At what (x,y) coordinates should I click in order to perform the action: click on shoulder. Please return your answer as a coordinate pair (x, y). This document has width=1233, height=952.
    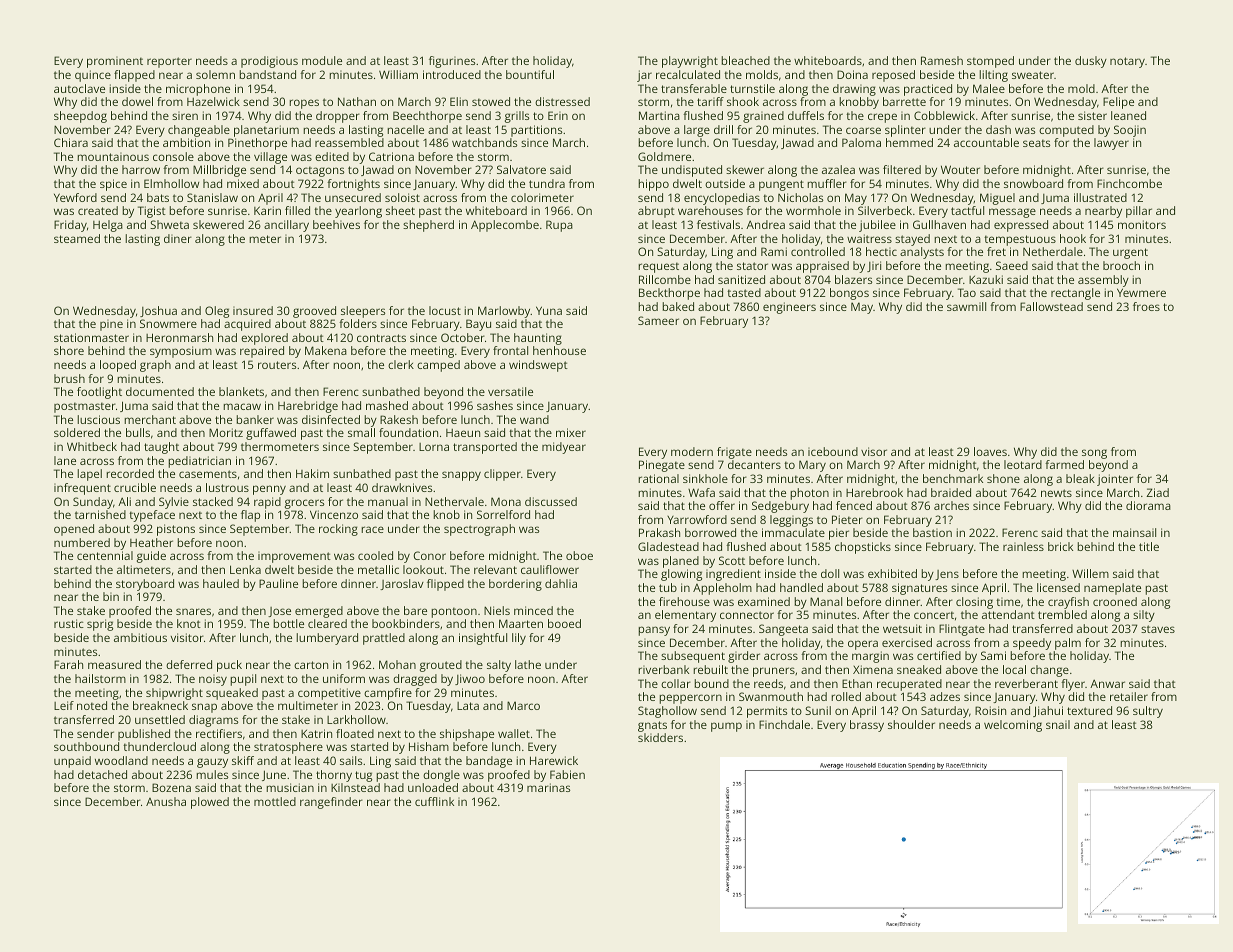
    Looking at the image, I should click on (911, 724).
